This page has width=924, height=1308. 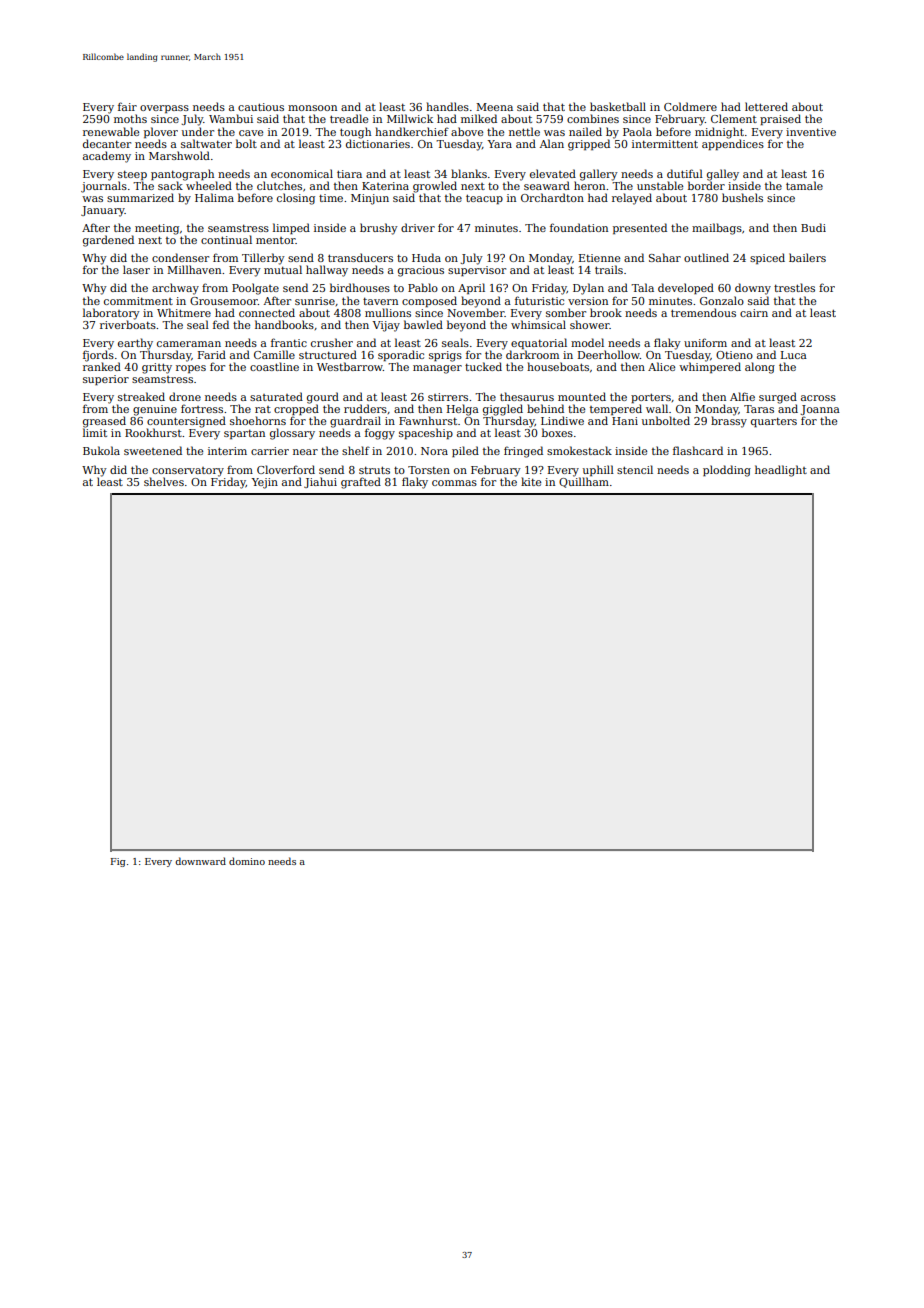 I want to click on Katerina, so click(x=385, y=186).
